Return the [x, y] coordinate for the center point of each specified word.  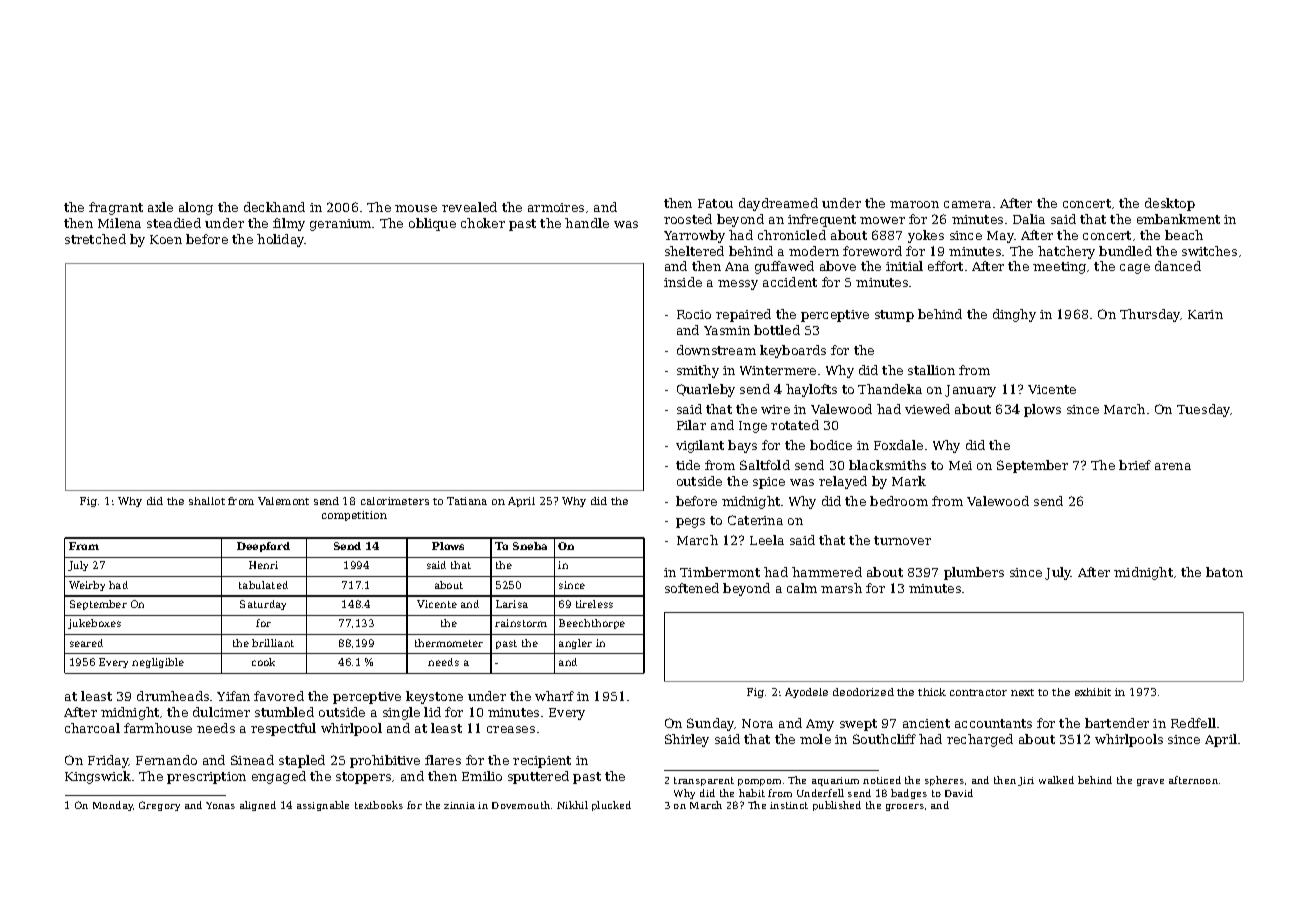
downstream [716, 350]
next [1022, 692]
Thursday [1150, 315]
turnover [902, 540]
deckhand [274, 207]
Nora [757, 723]
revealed [469, 207]
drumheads [173, 696]
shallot [207, 501]
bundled [1125, 251]
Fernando [166, 760]
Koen [166, 239]
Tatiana [467, 501]
